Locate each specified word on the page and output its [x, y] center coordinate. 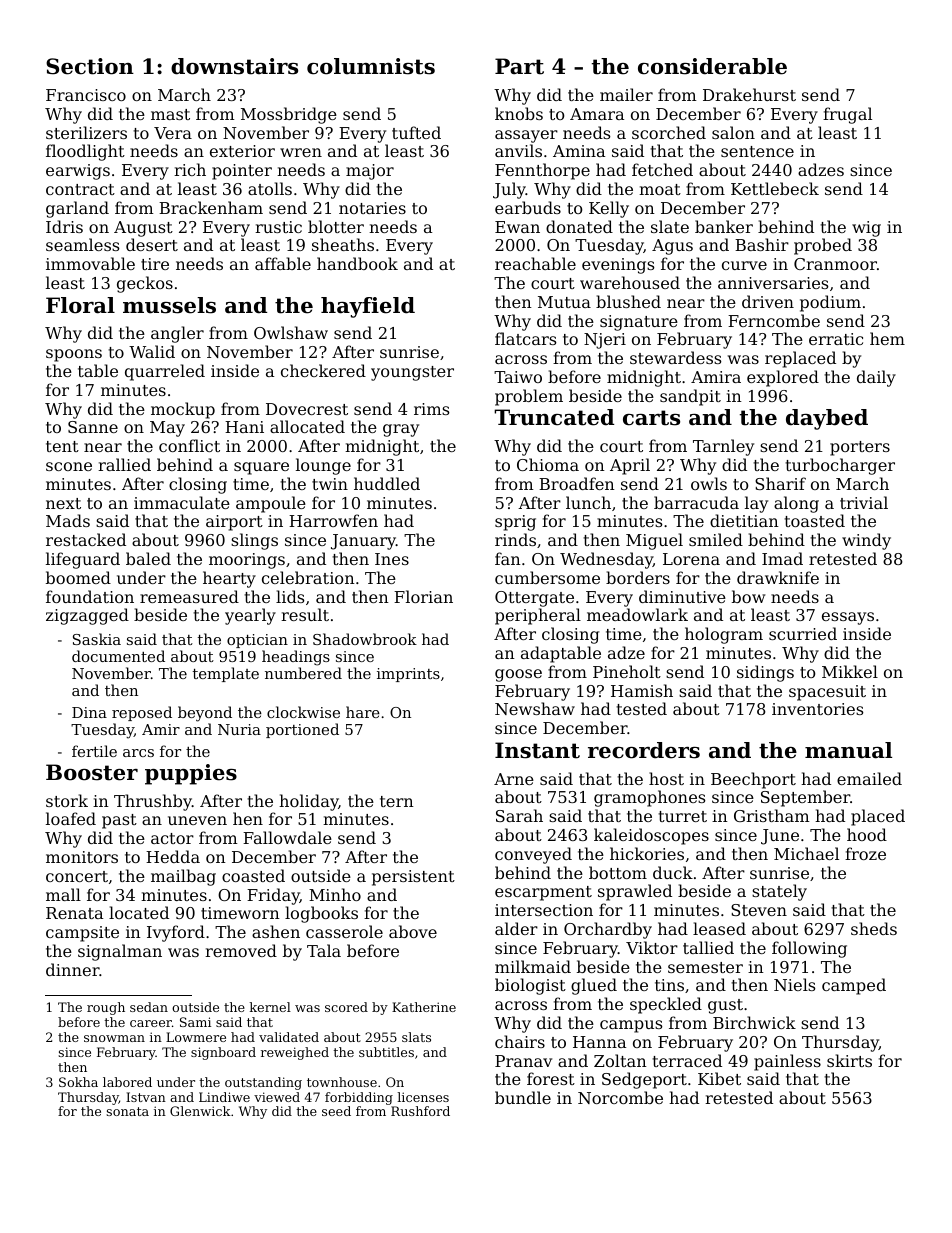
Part [519, 66]
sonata [128, 1111]
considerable [712, 66]
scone [69, 466]
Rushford [420, 1111]
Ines [392, 559]
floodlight [85, 152]
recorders [644, 750]
